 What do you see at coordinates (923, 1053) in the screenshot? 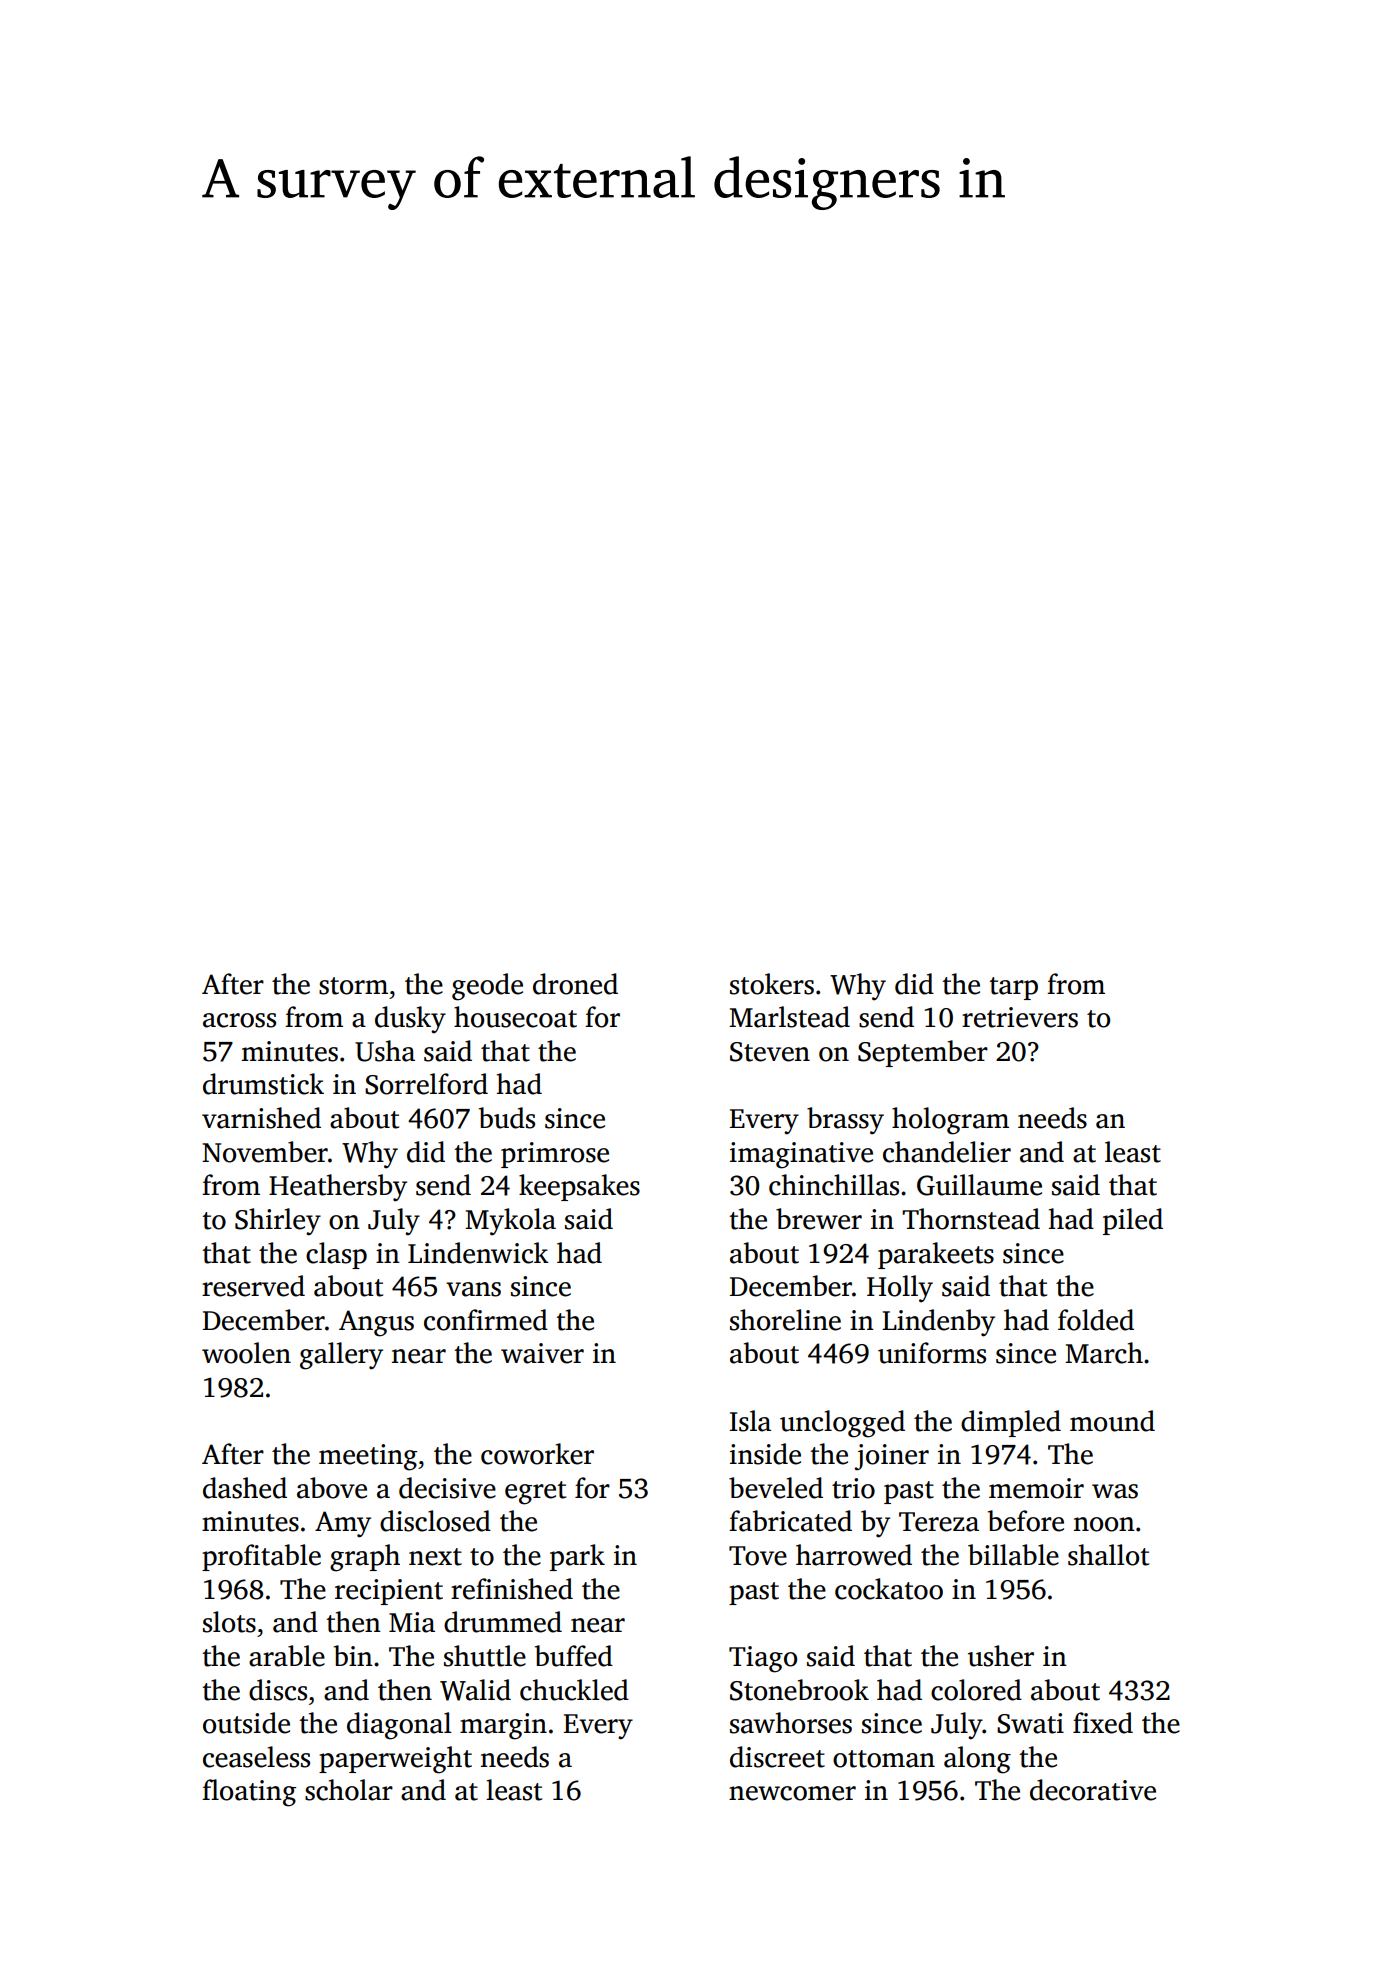
I see `September` at bounding box center [923, 1053].
